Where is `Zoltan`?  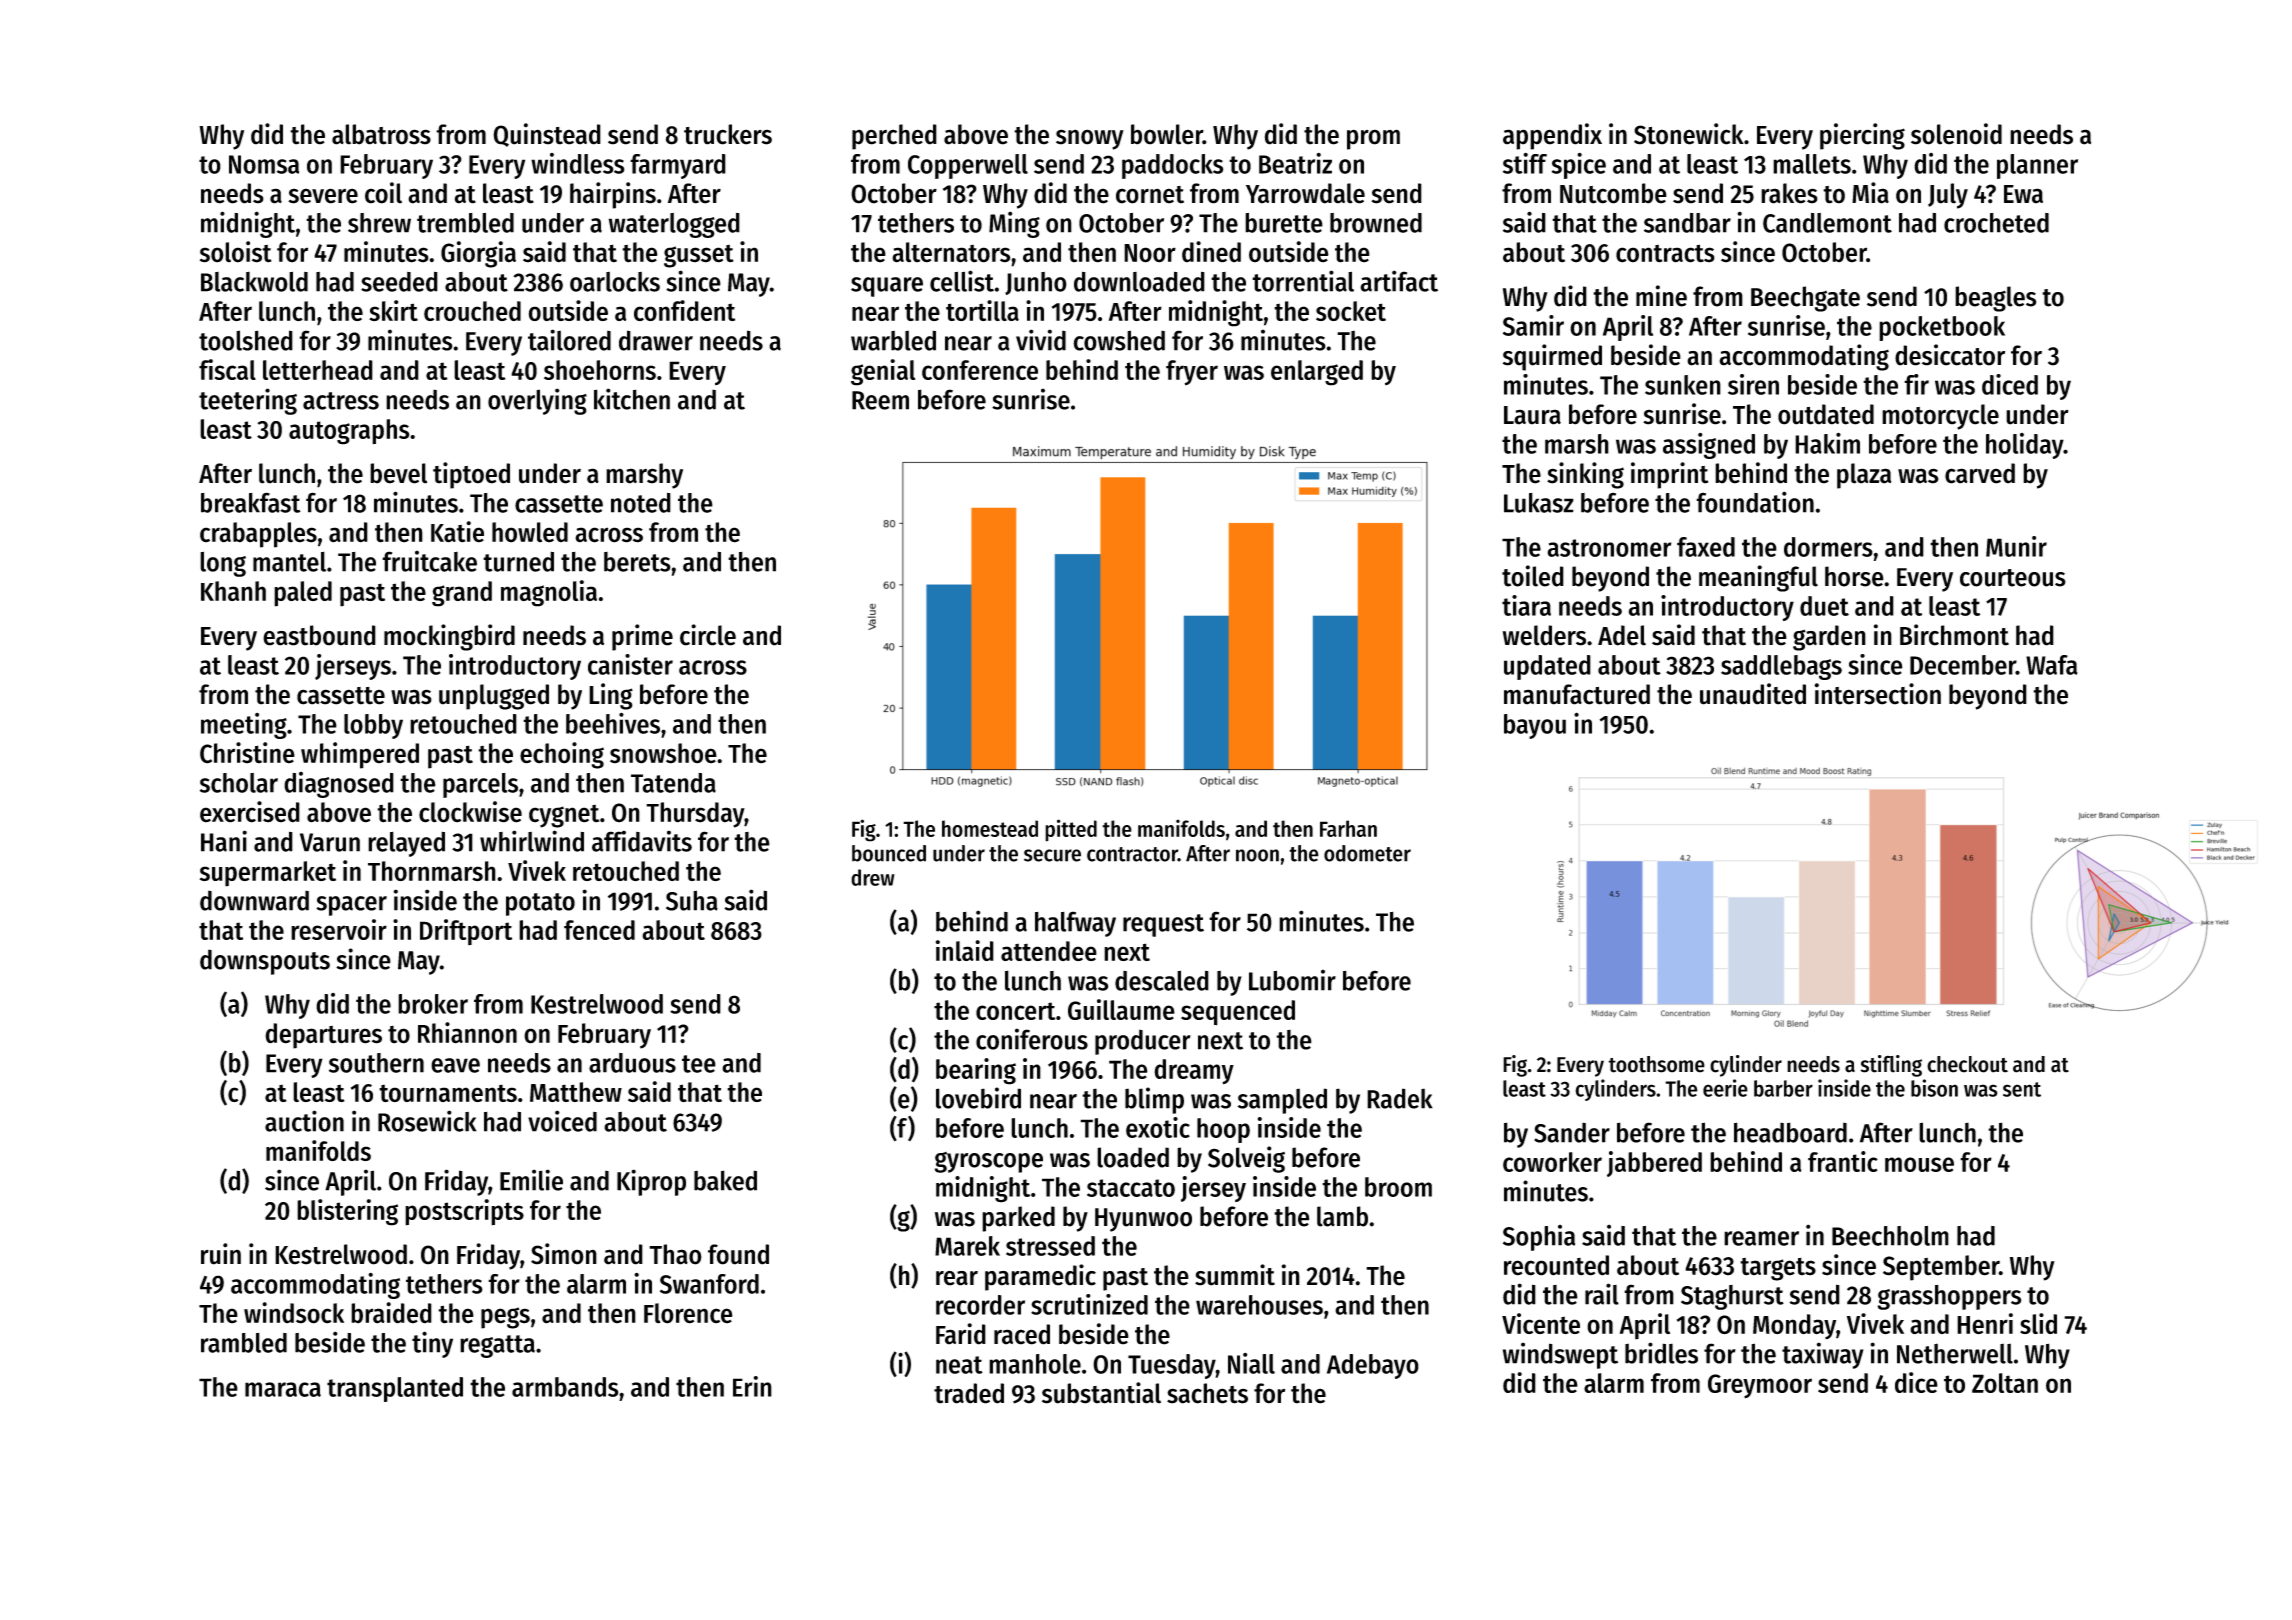
Zoltan is located at coordinates (2005, 1383).
